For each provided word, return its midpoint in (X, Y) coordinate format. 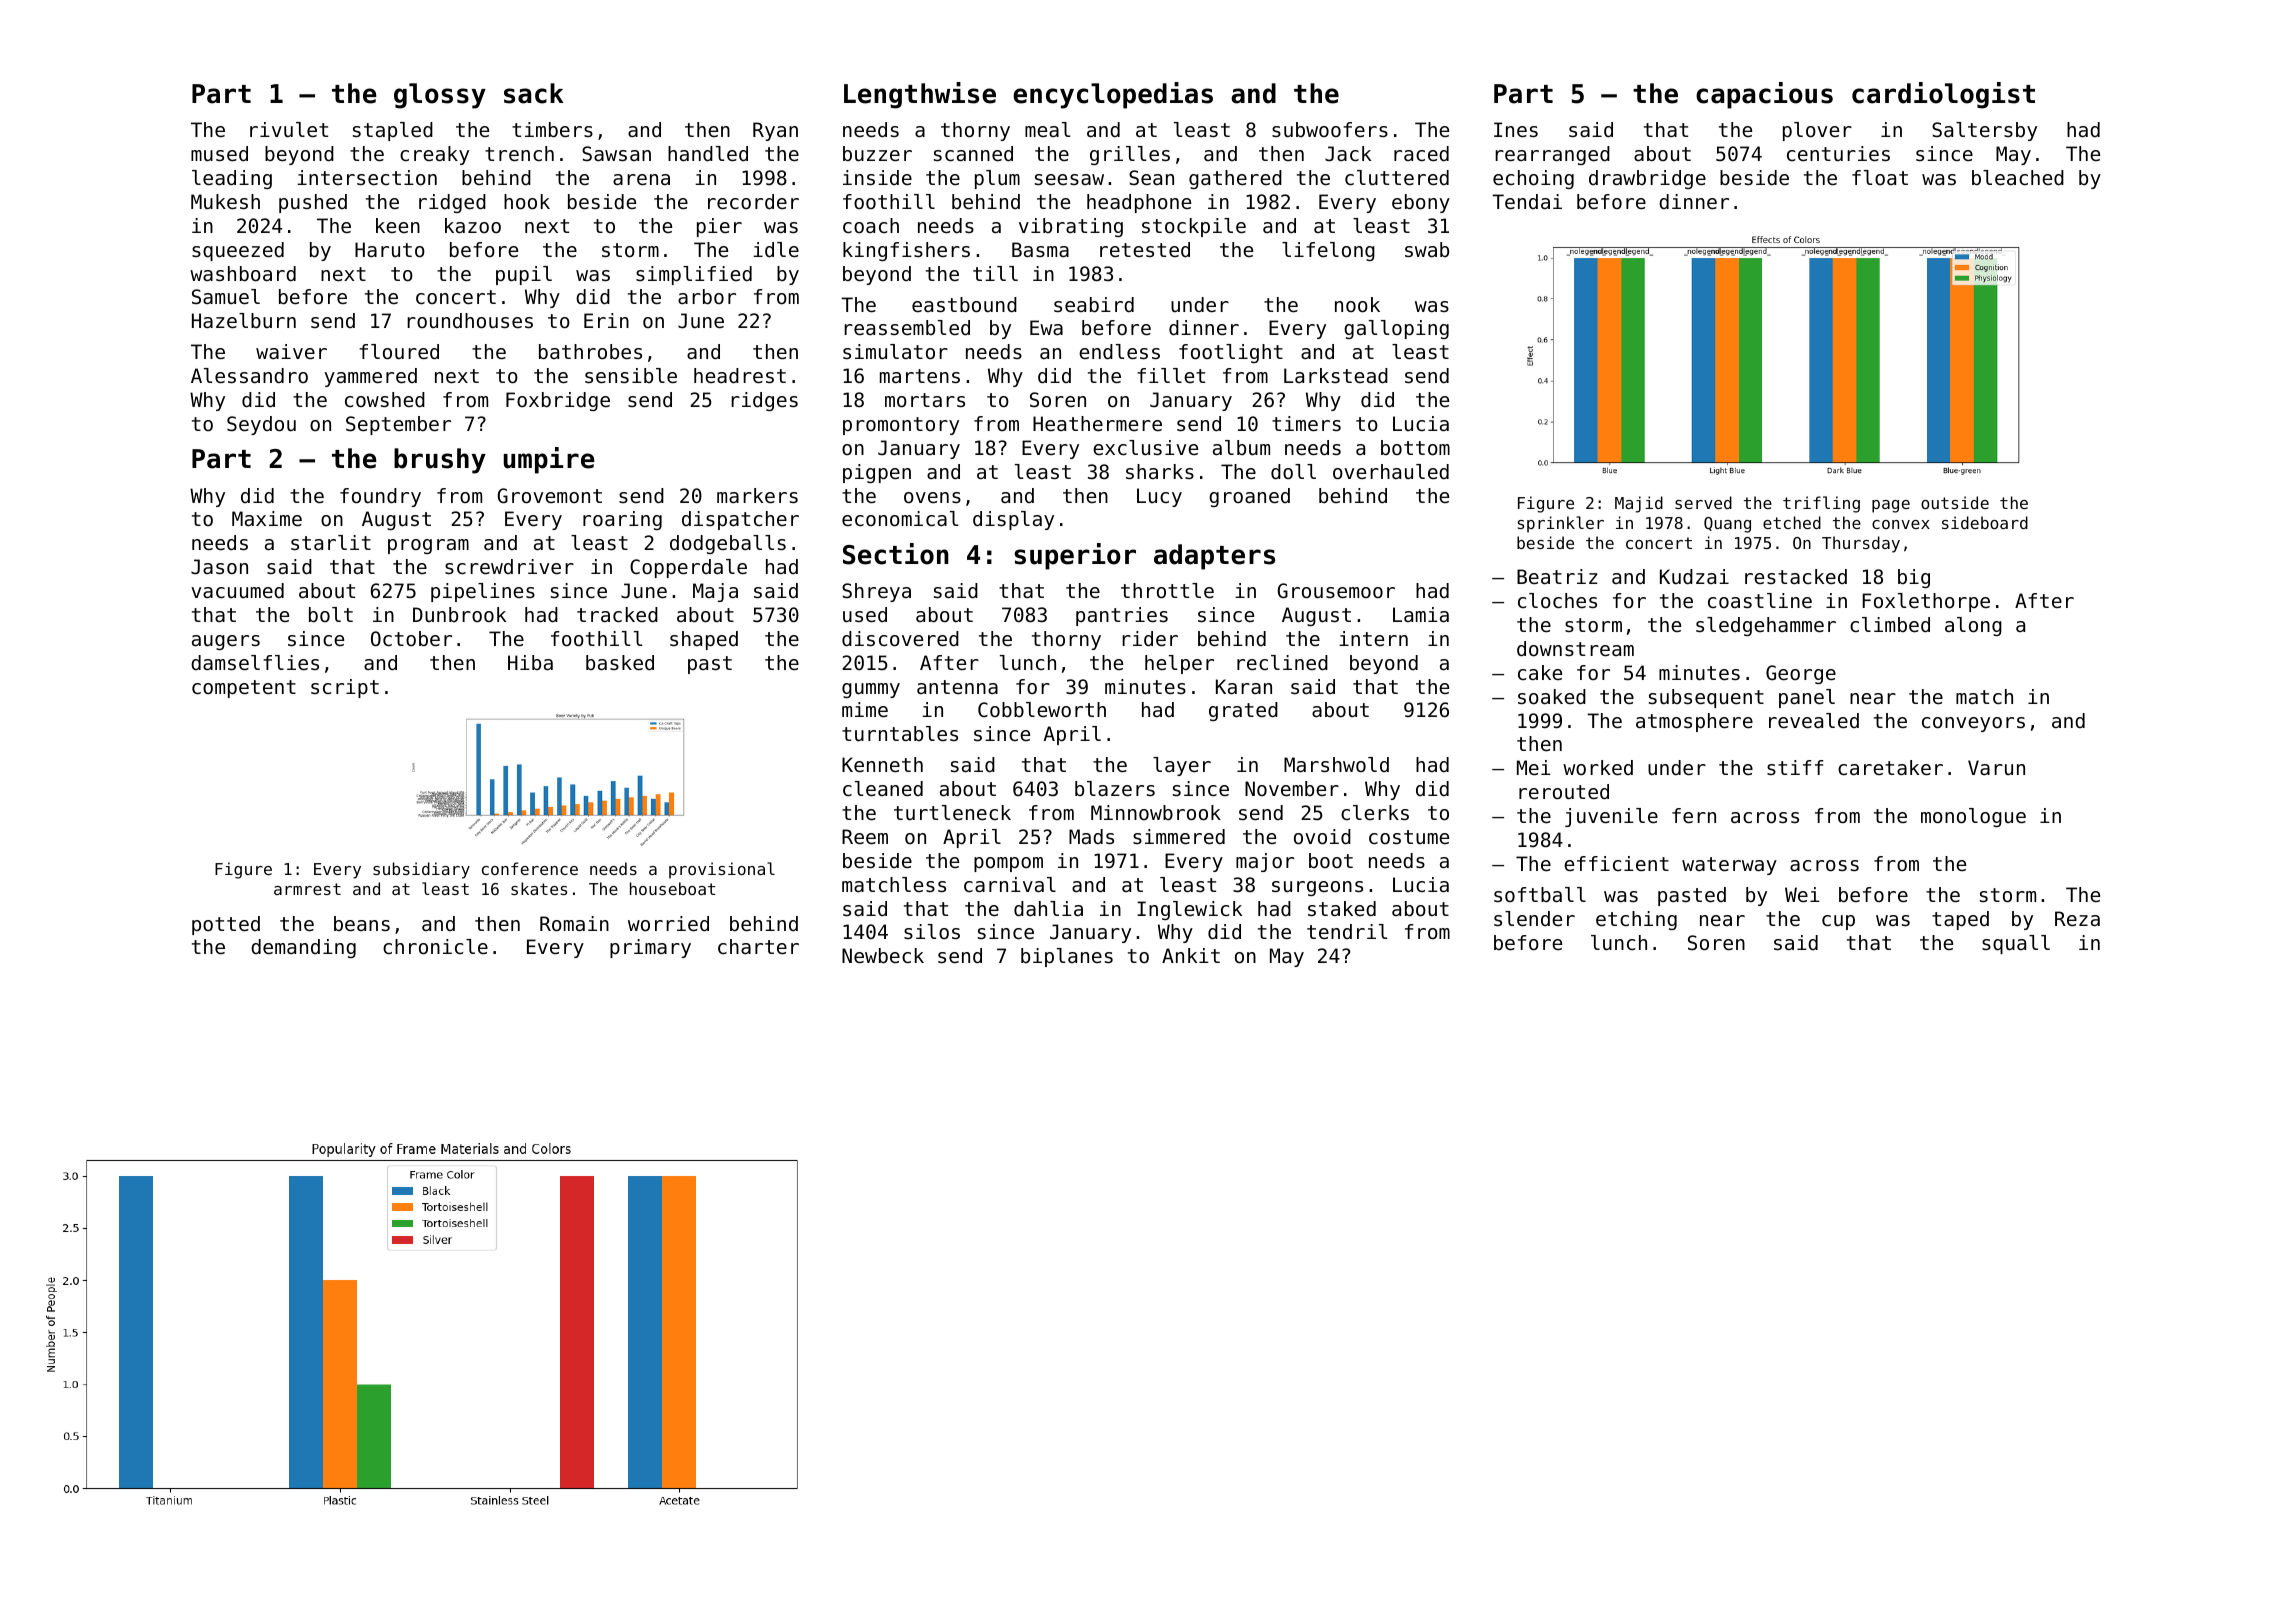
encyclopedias (1113, 95)
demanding (303, 948)
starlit (331, 542)
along (1973, 626)
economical (900, 519)
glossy (440, 96)
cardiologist (1943, 95)
